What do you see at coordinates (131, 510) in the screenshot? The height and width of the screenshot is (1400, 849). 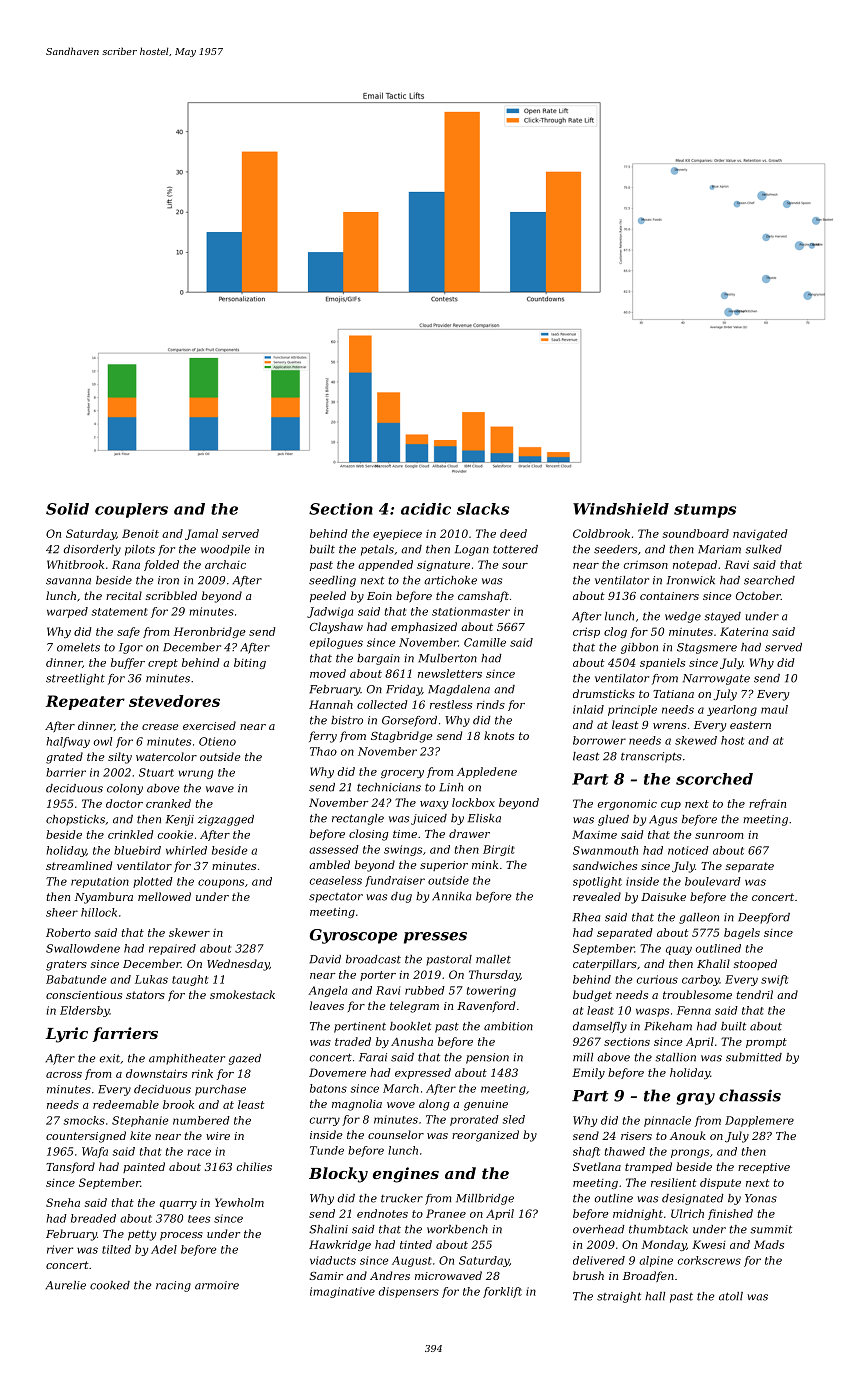 I see `couplers` at bounding box center [131, 510].
